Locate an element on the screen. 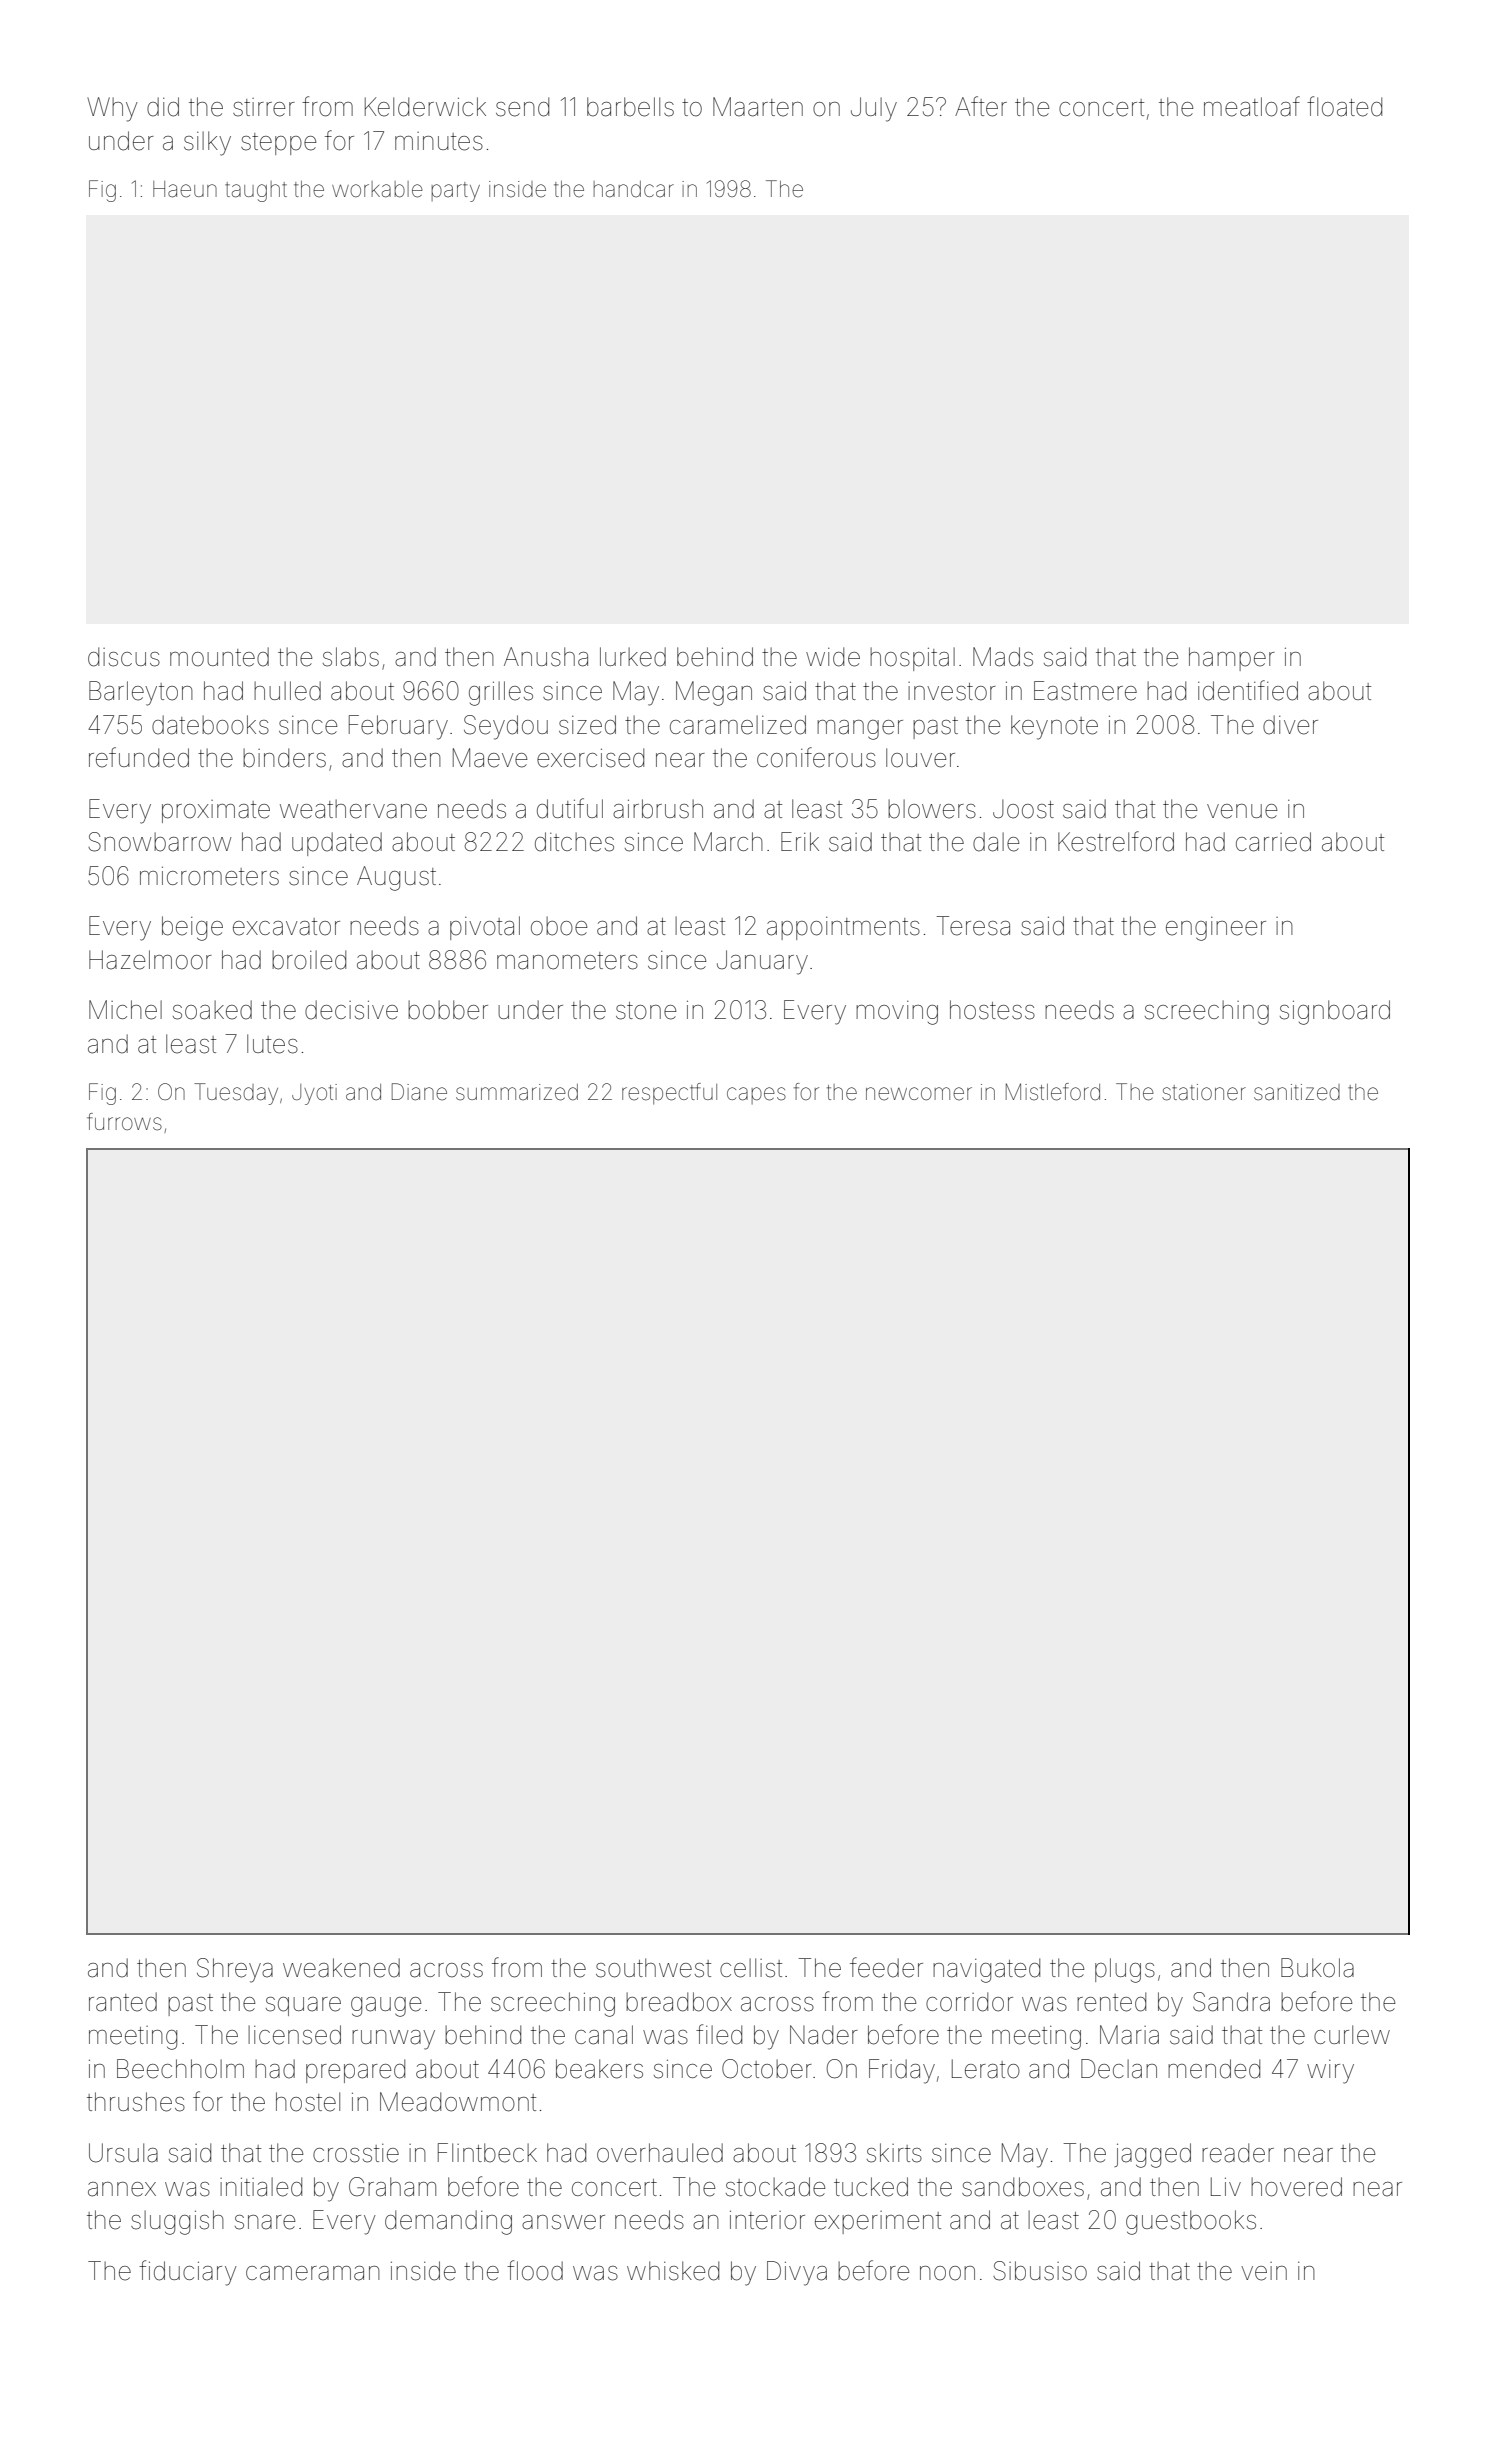  southwest is located at coordinates (653, 1968).
